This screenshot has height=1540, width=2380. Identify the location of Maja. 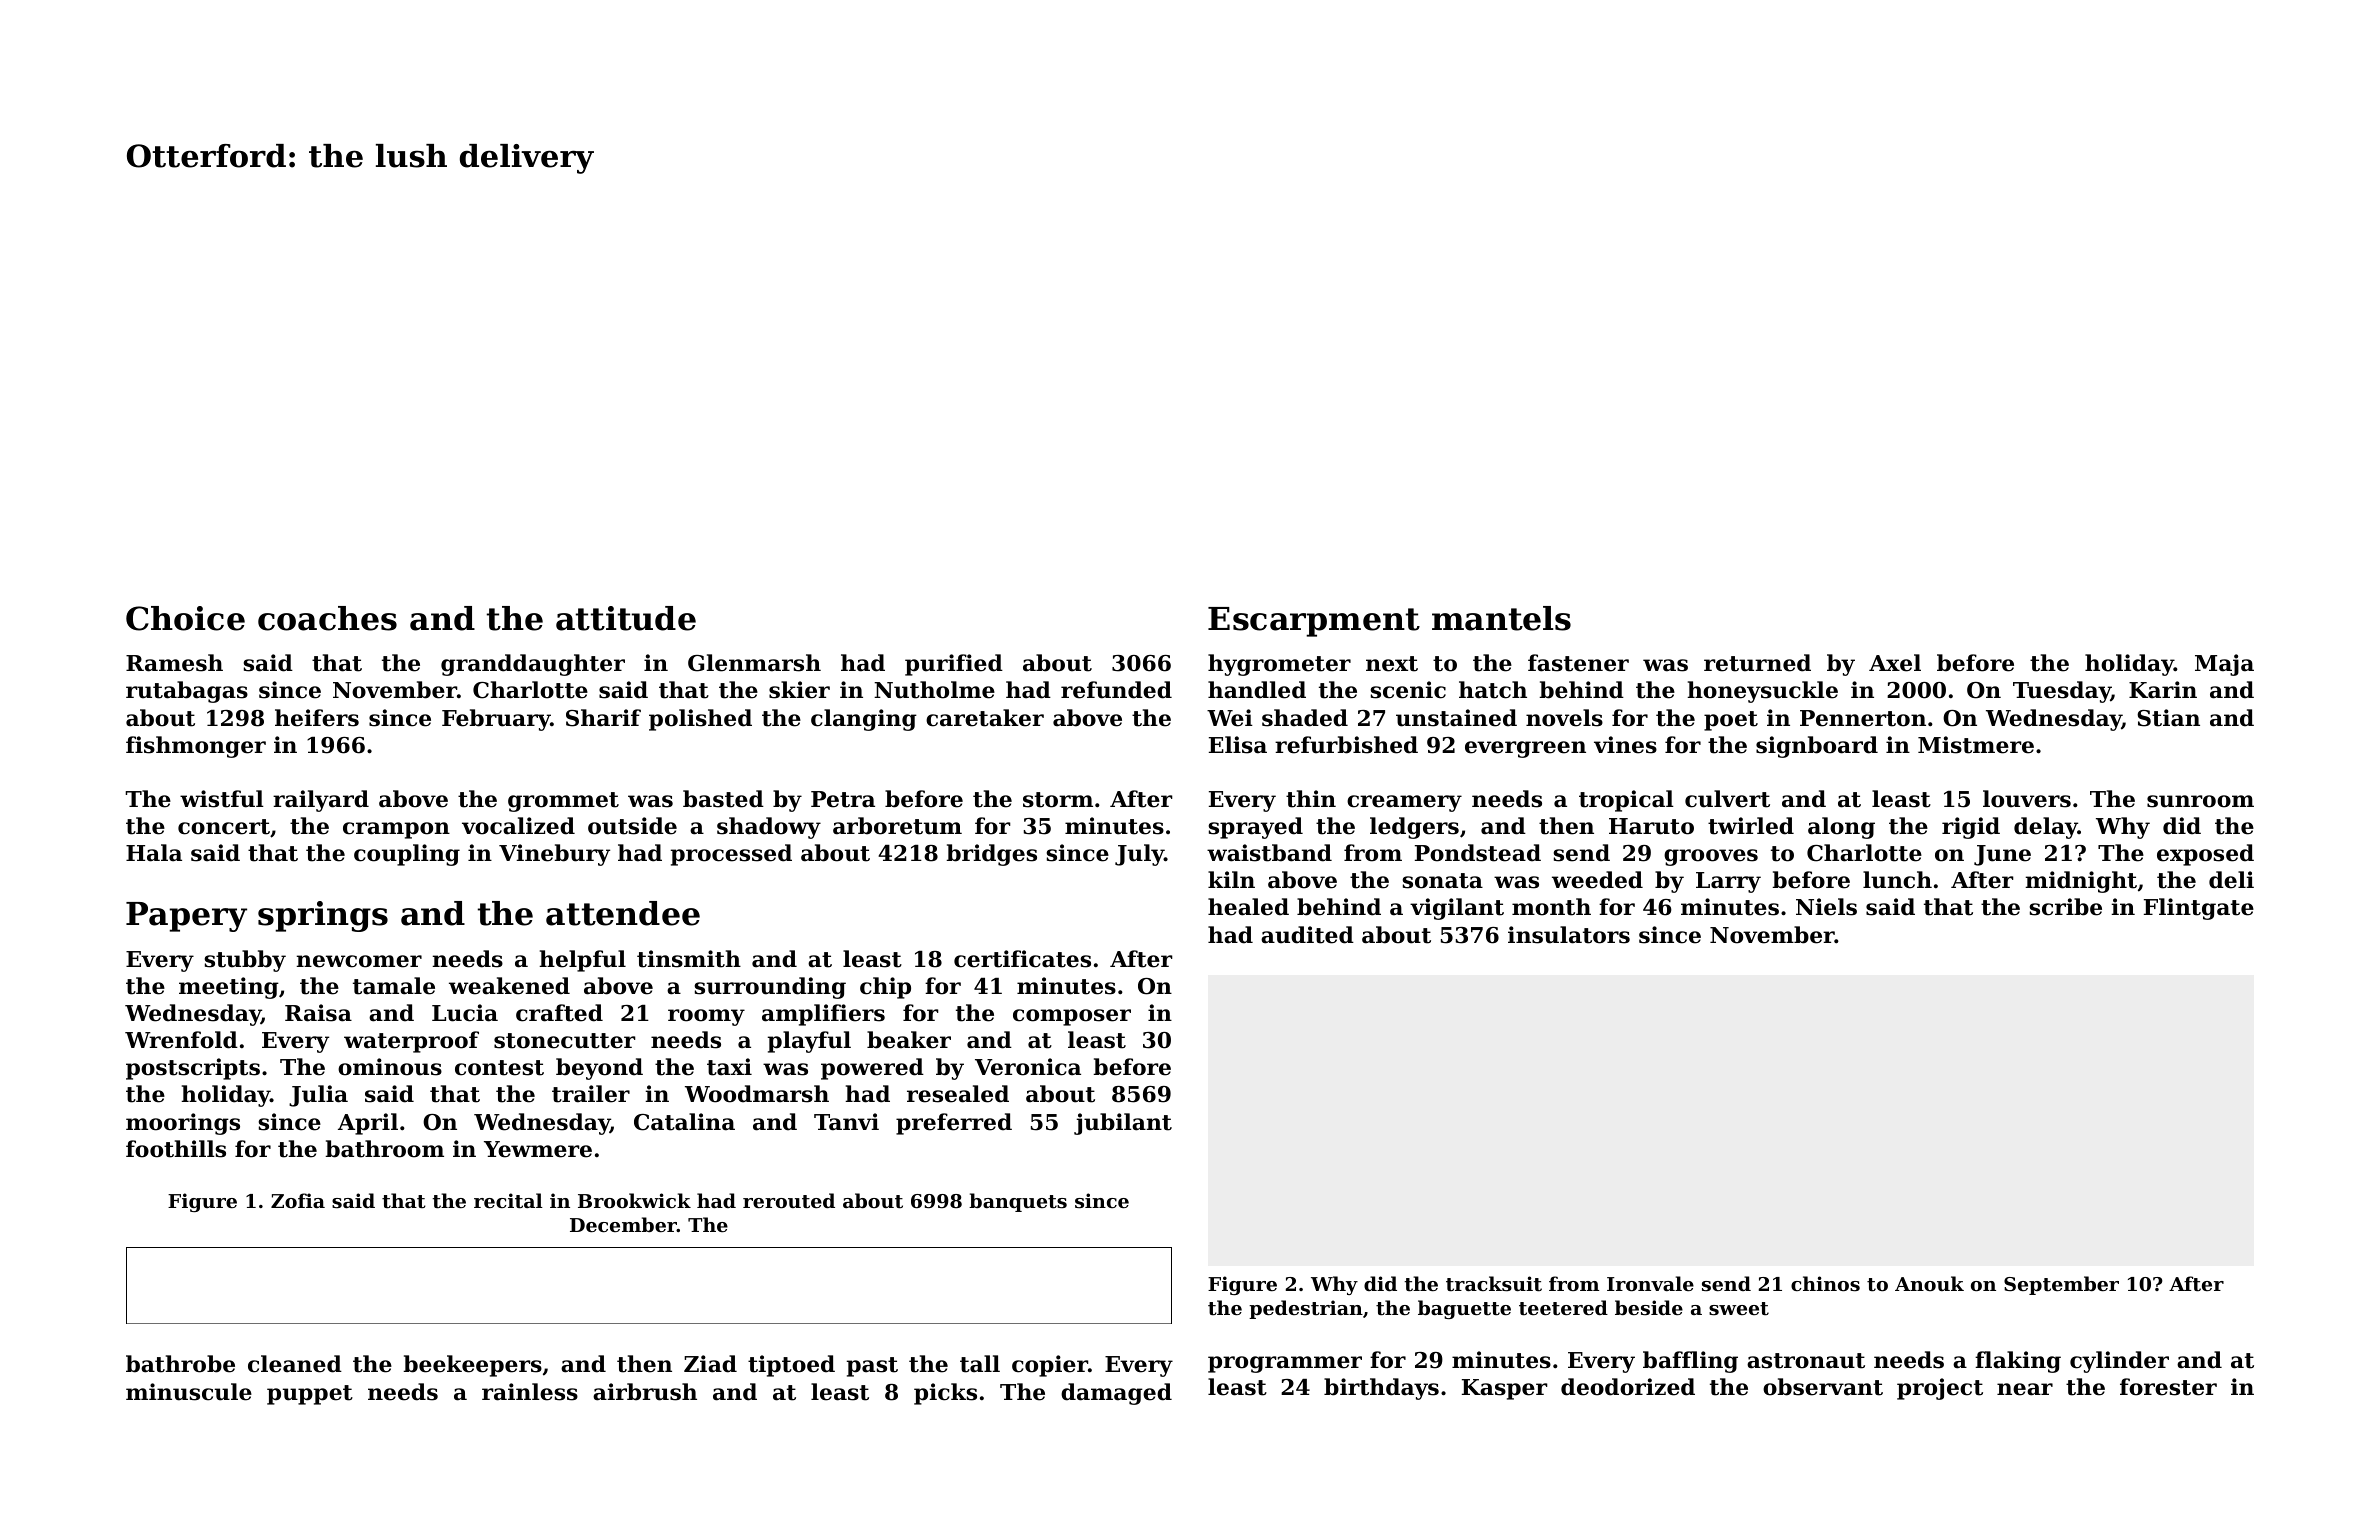
(2224, 665).
